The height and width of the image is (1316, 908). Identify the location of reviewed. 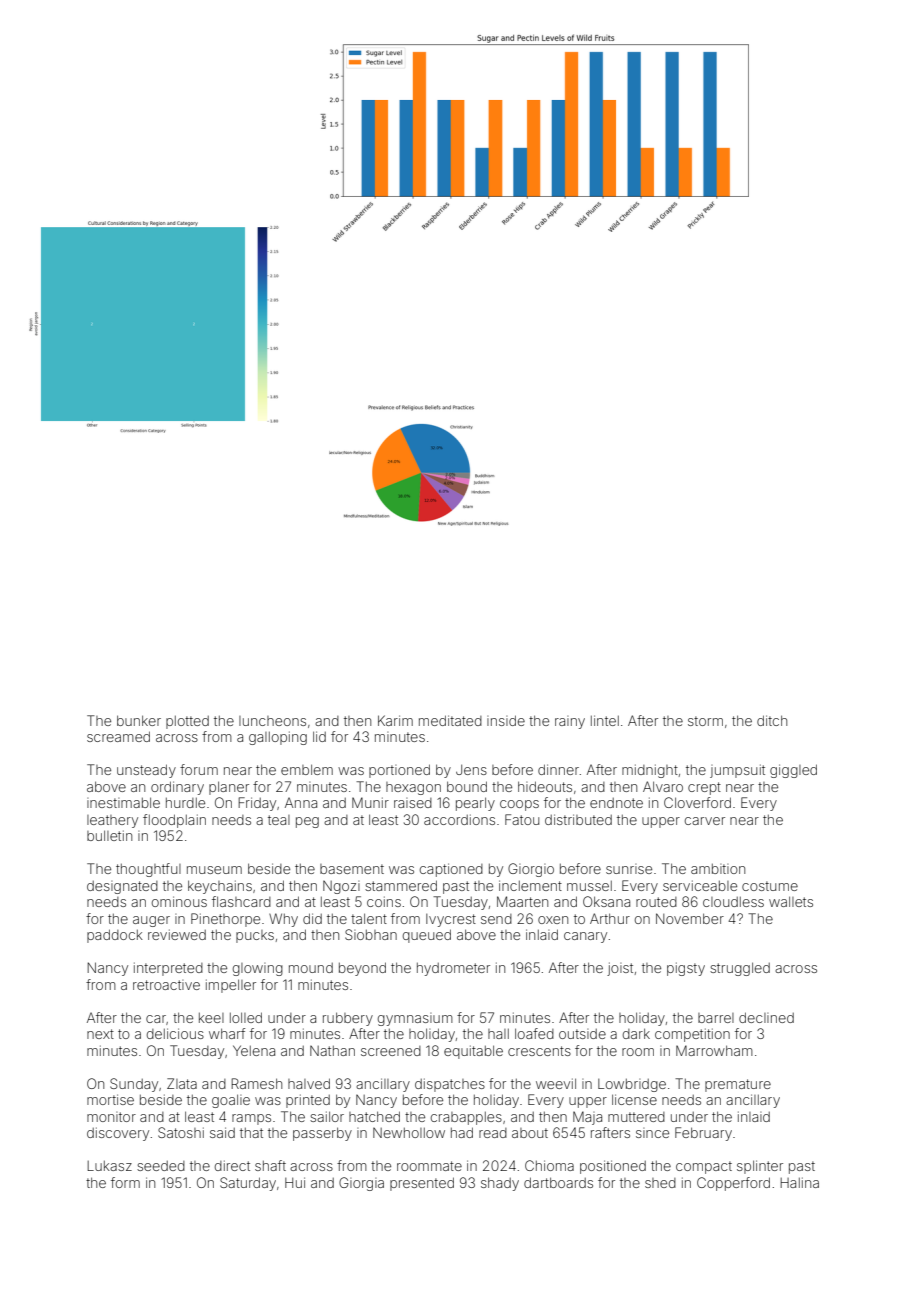
(177, 934).
